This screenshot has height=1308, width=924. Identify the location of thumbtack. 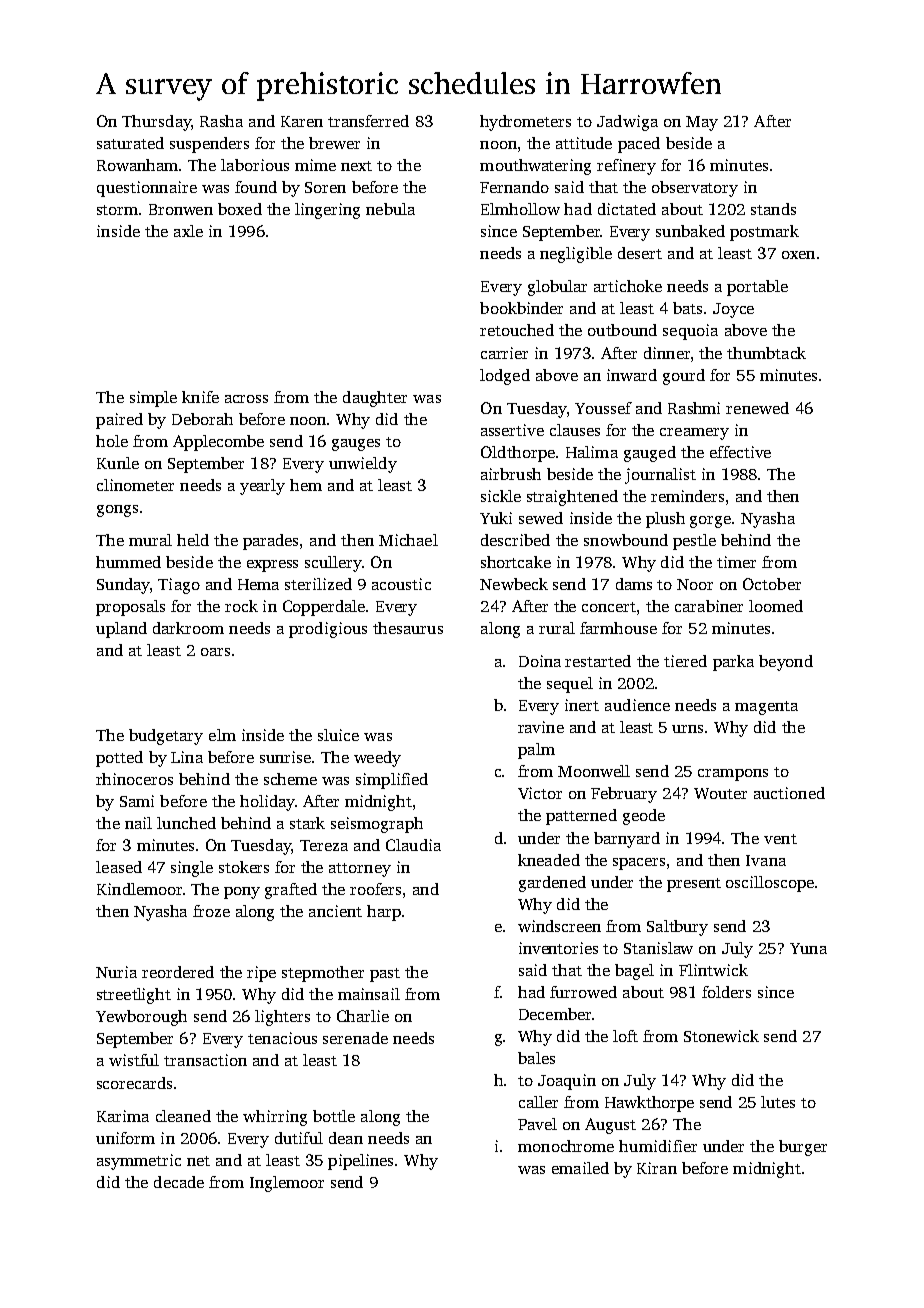
(766, 353).
